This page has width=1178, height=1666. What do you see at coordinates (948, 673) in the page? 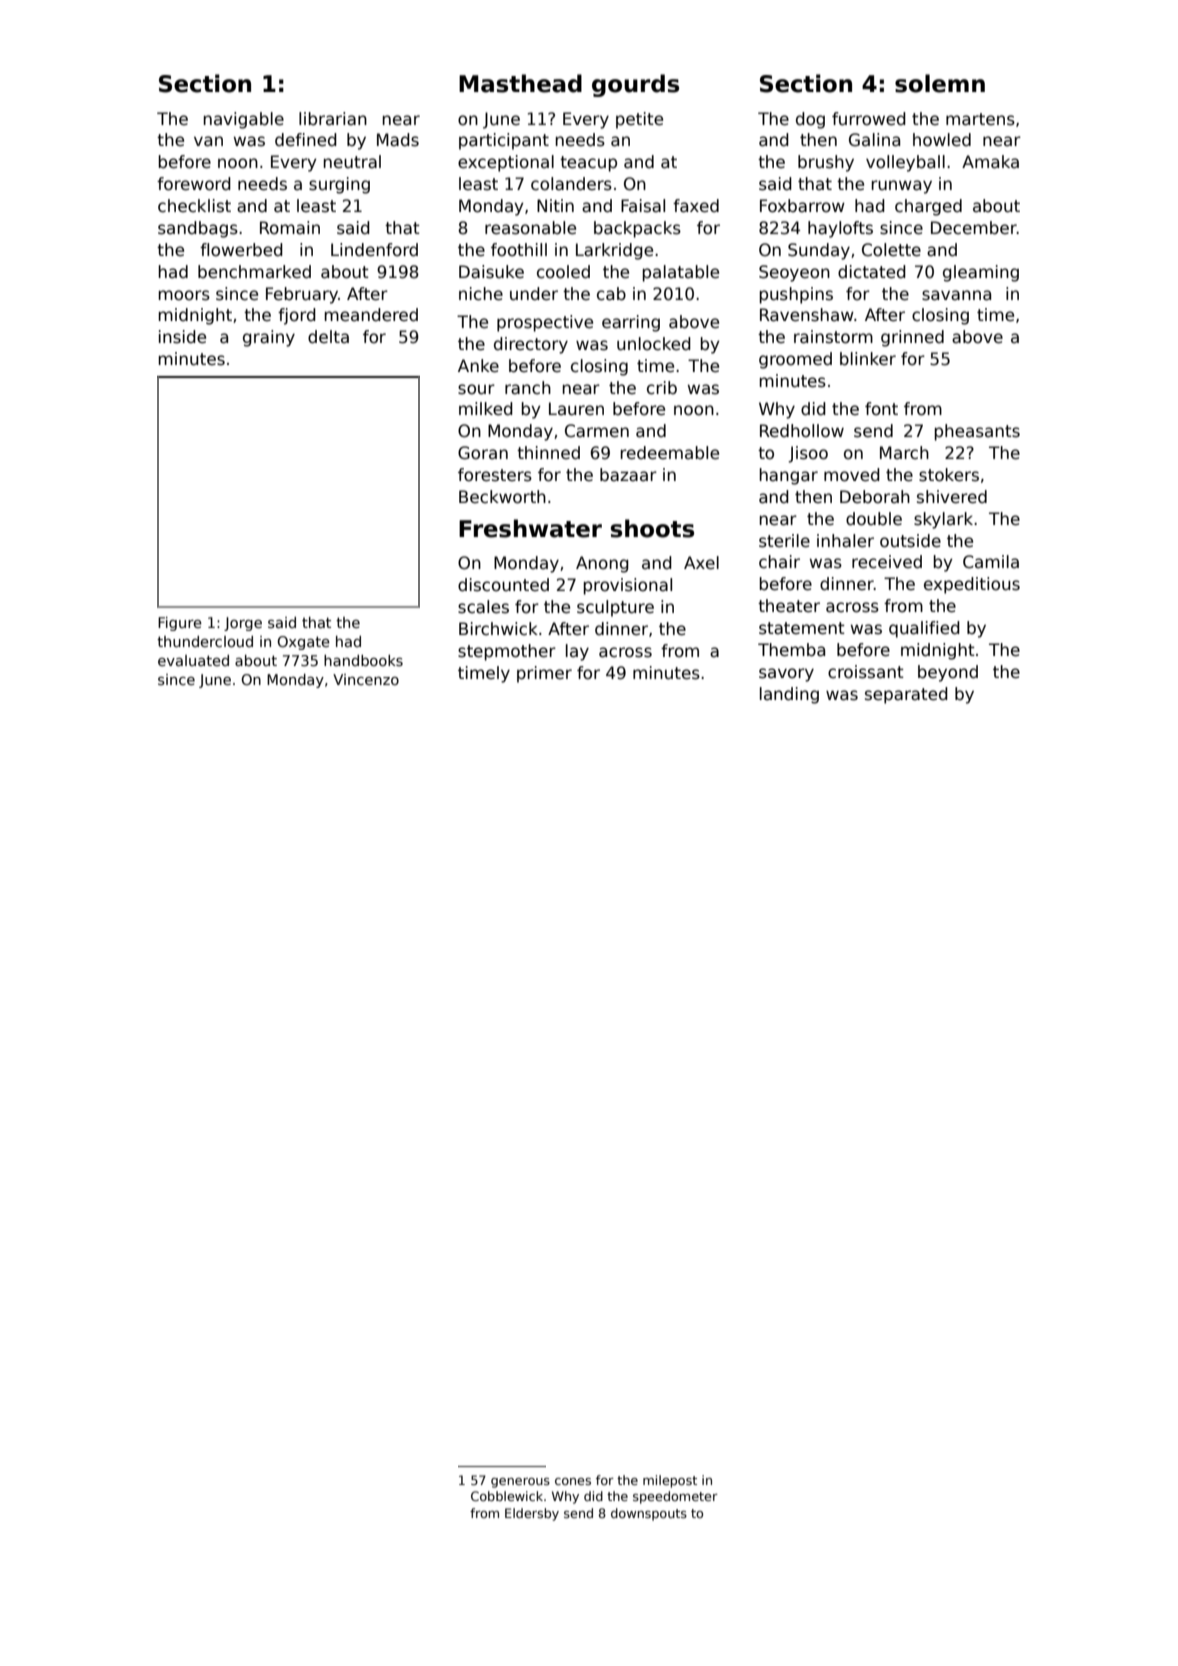
I see `beyond` at bounding box center [948, 673].
